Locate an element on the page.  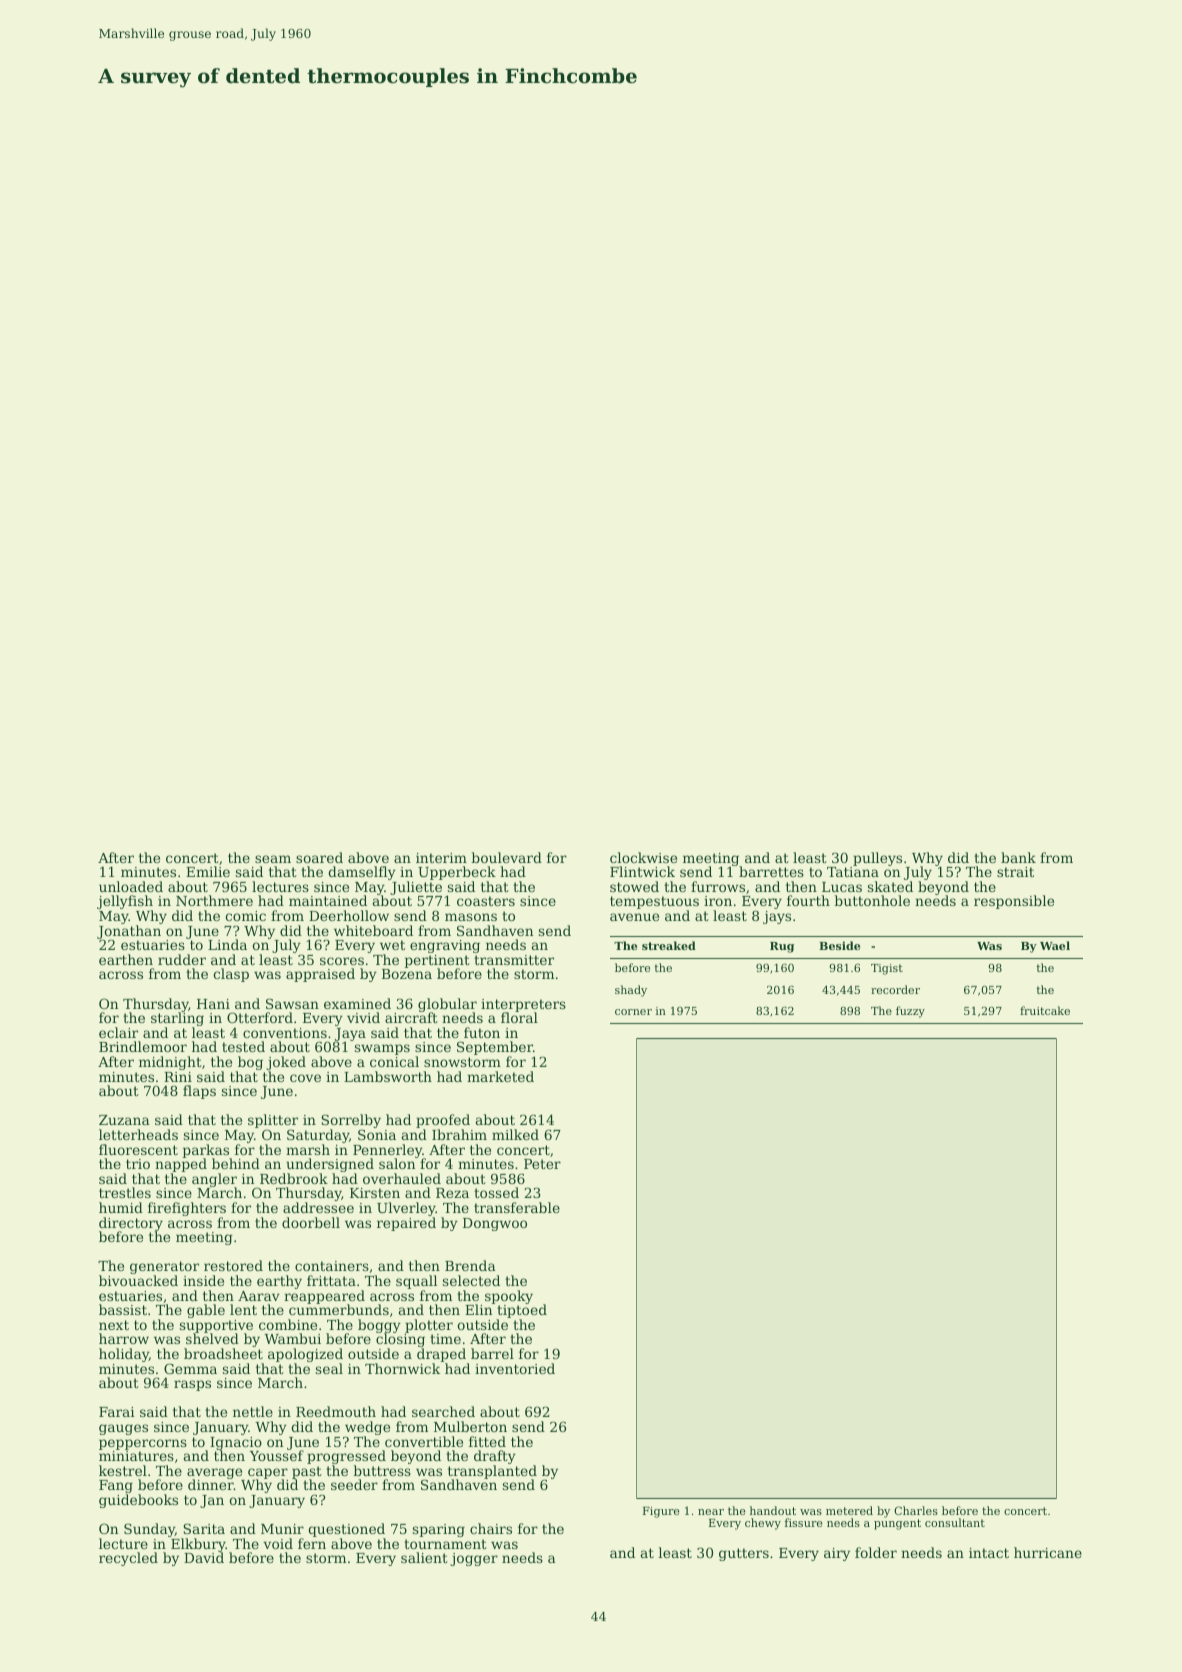
tossed is located at coordinates (496, 1192).
